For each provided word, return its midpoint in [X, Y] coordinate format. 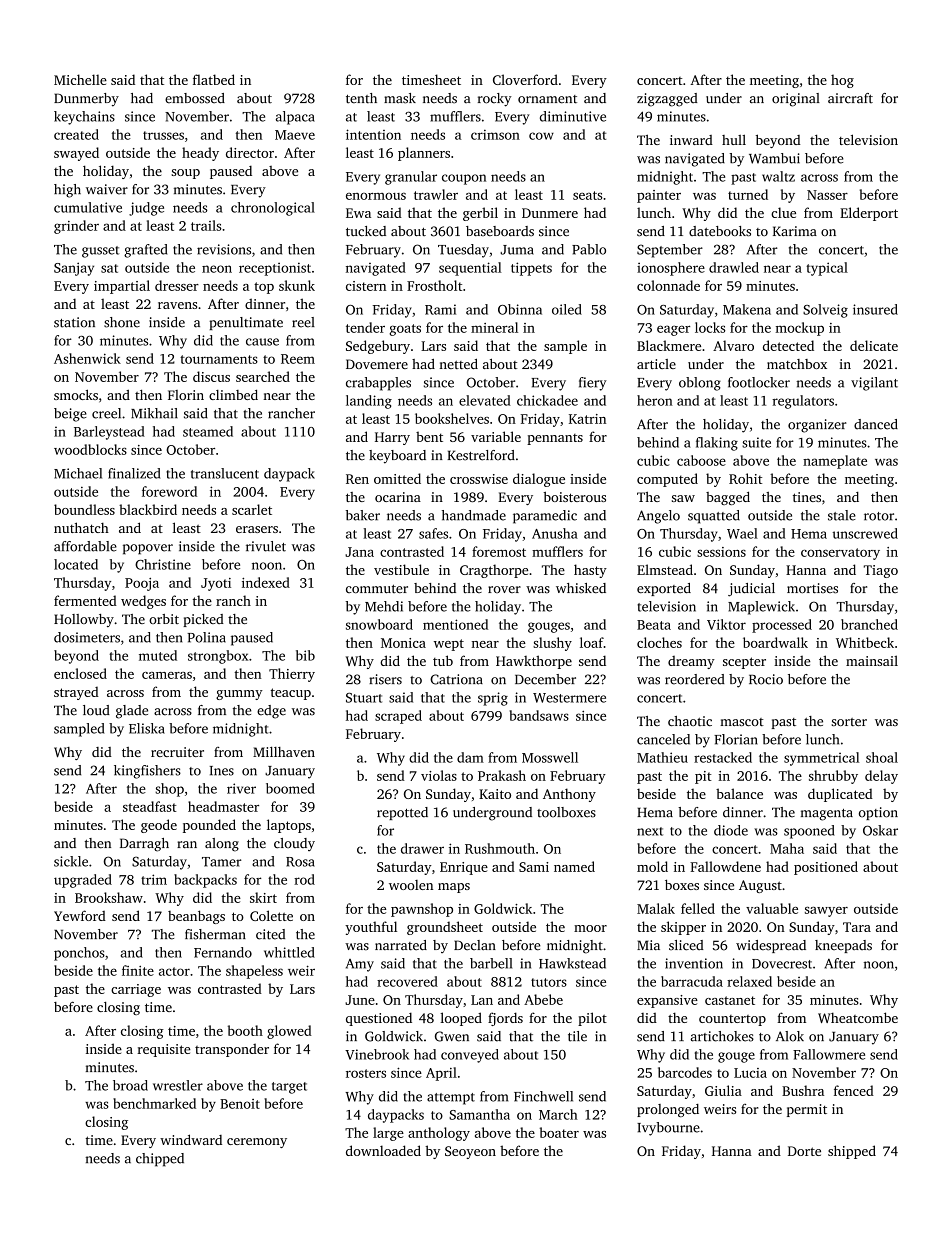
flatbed [214, 79]
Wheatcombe [858, 1017]
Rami [440, 309]
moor [590, 928]
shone [122, 322]
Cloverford [525, 79]
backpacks [205, 881]
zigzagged [667, 100]
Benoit [240, 1104]
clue [783, 212]
